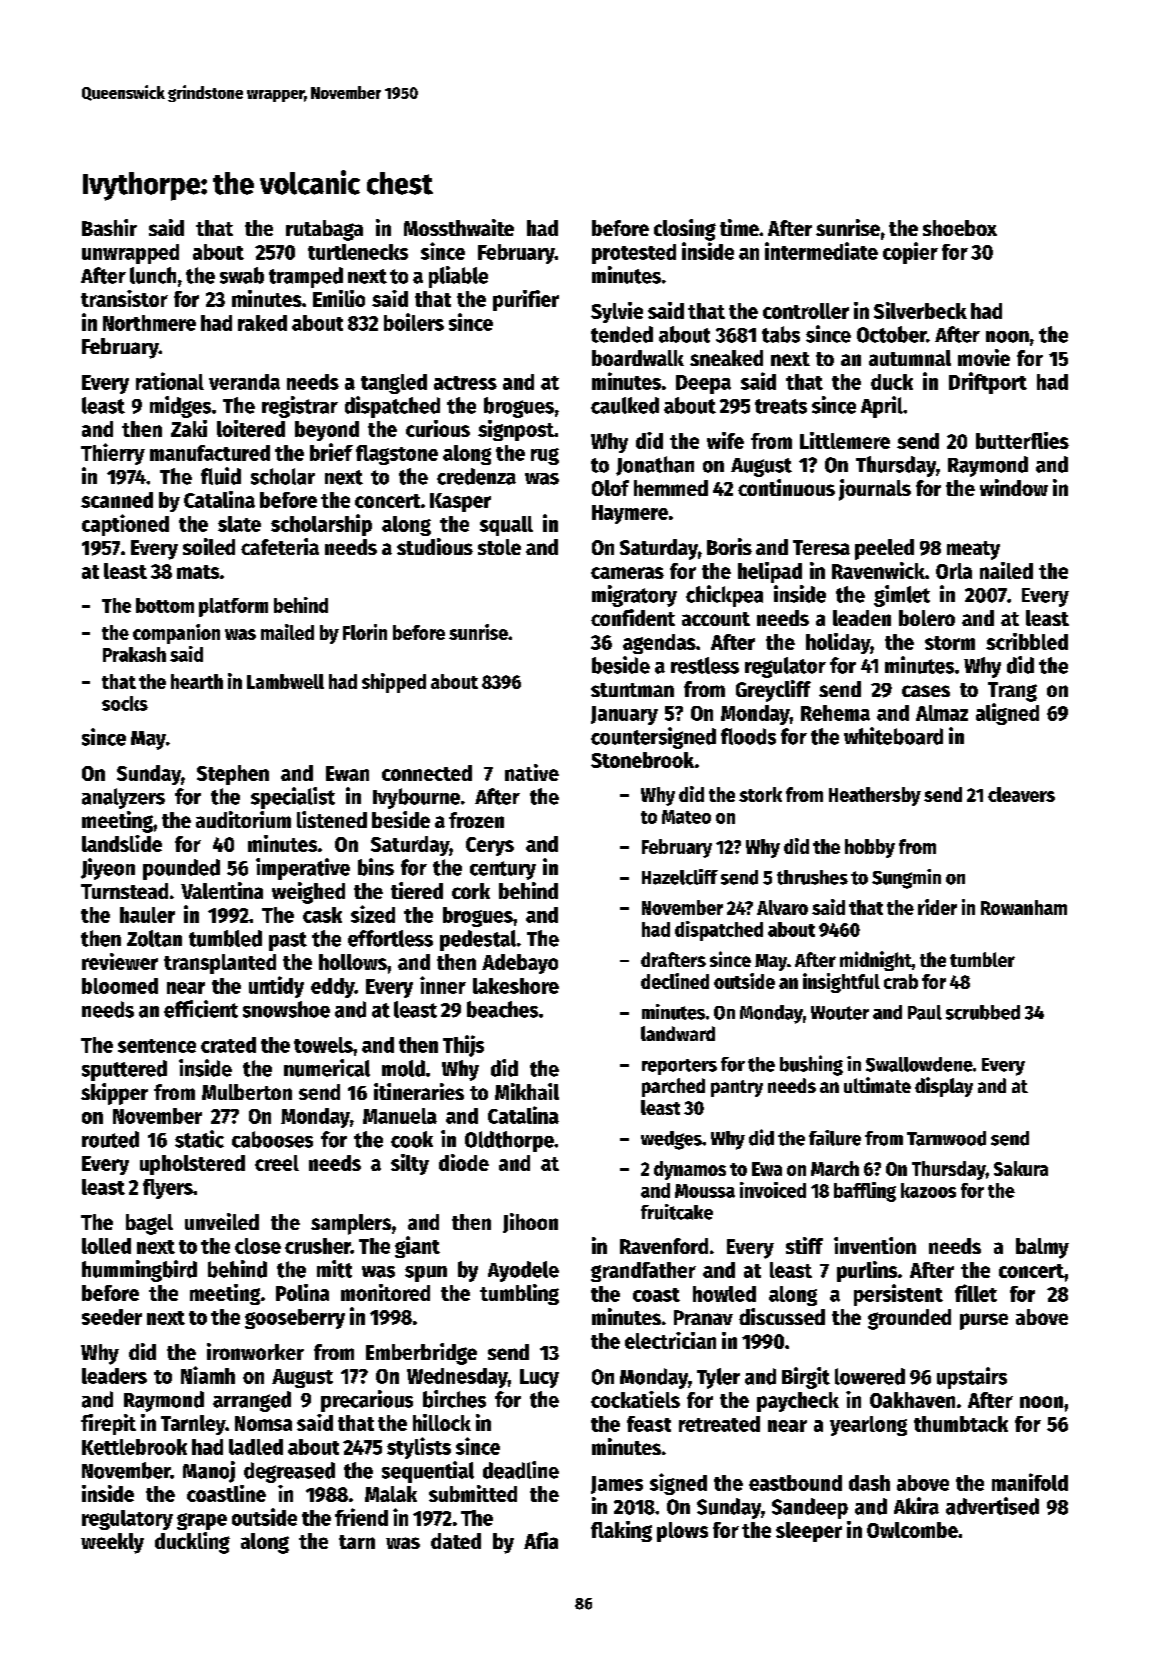 This page has height=1665, width=1150. I want to click on curious, so click(438, 428).
